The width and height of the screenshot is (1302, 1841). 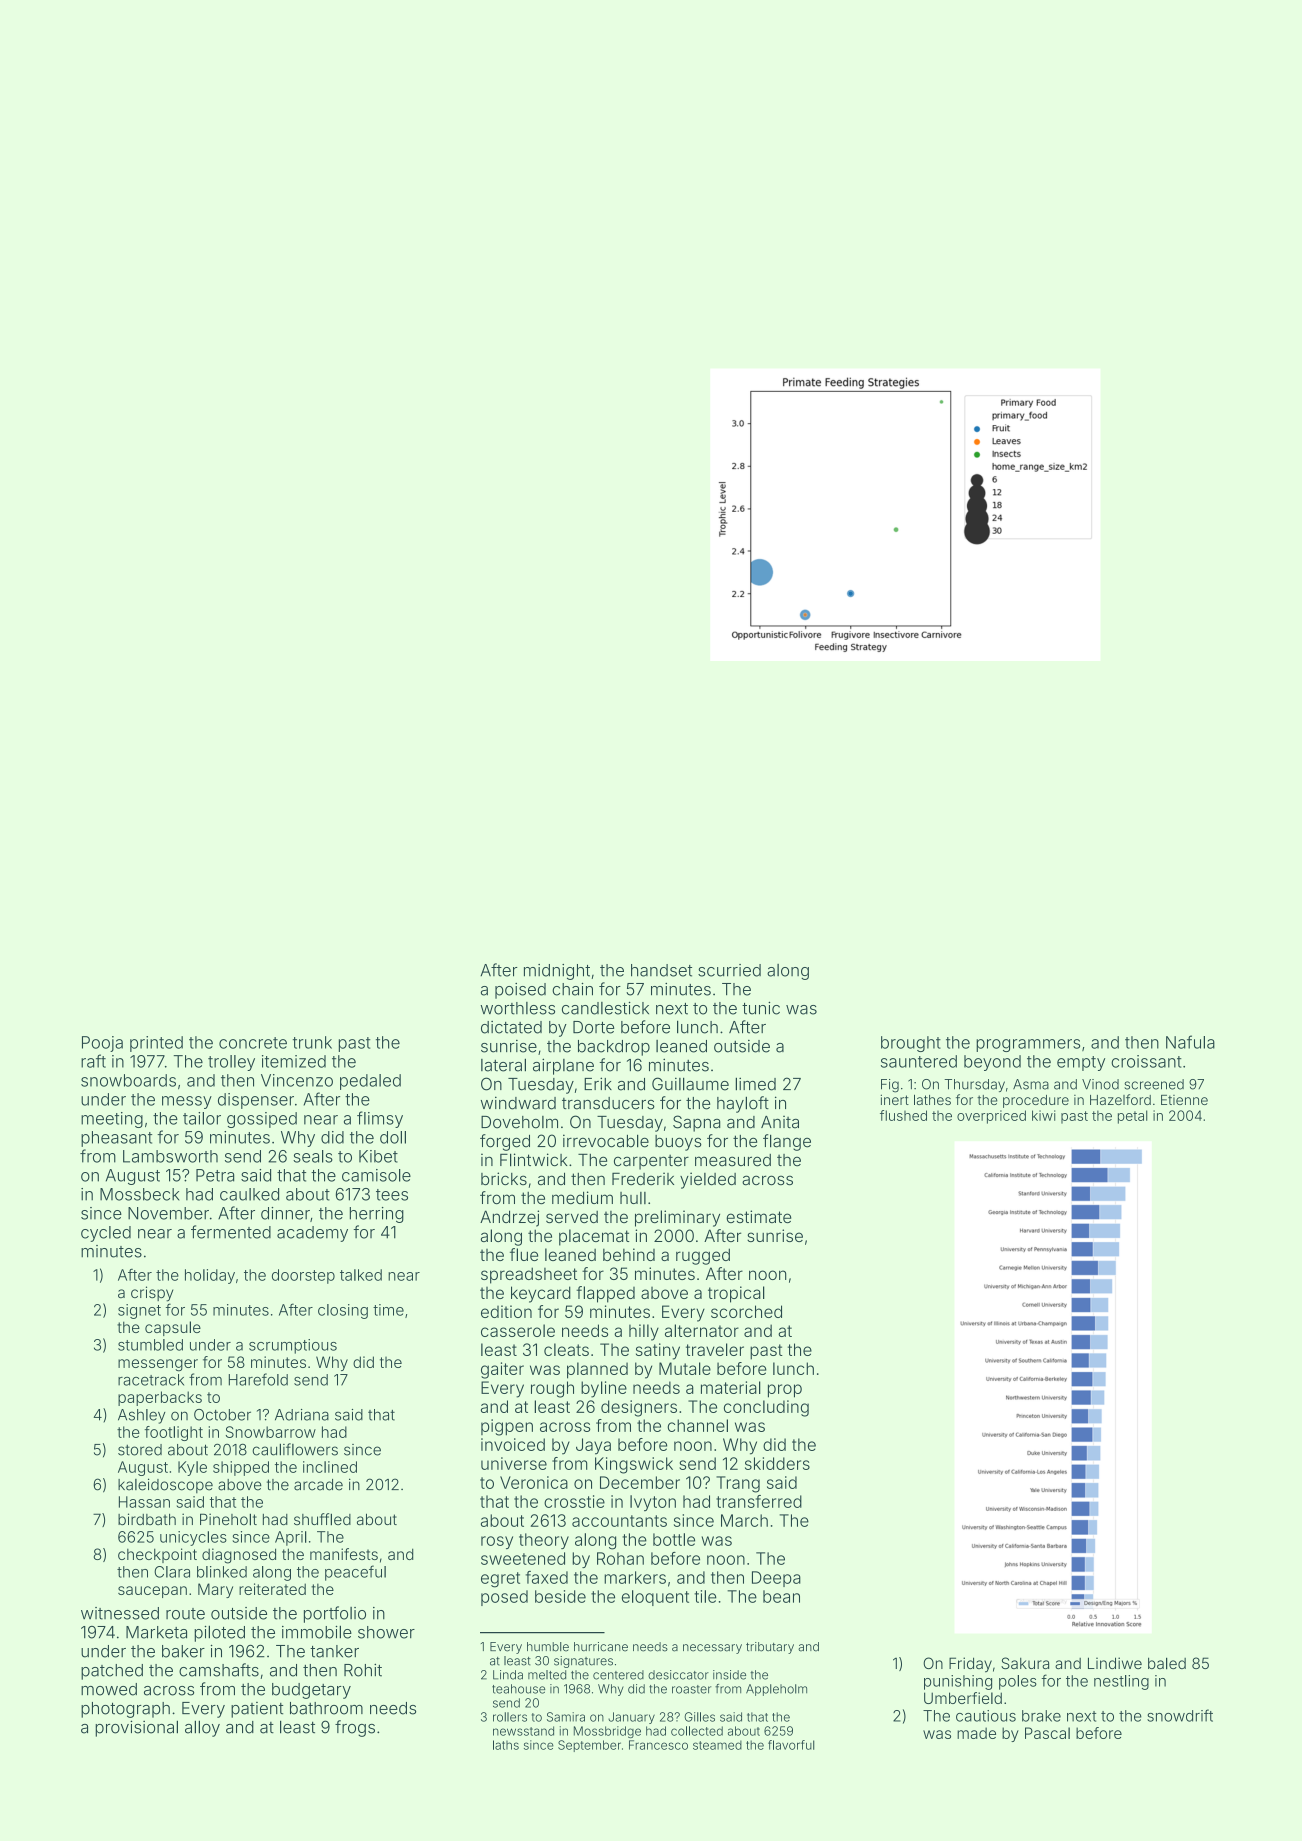 I want to click on patient, so click(x=257, y=1710).
